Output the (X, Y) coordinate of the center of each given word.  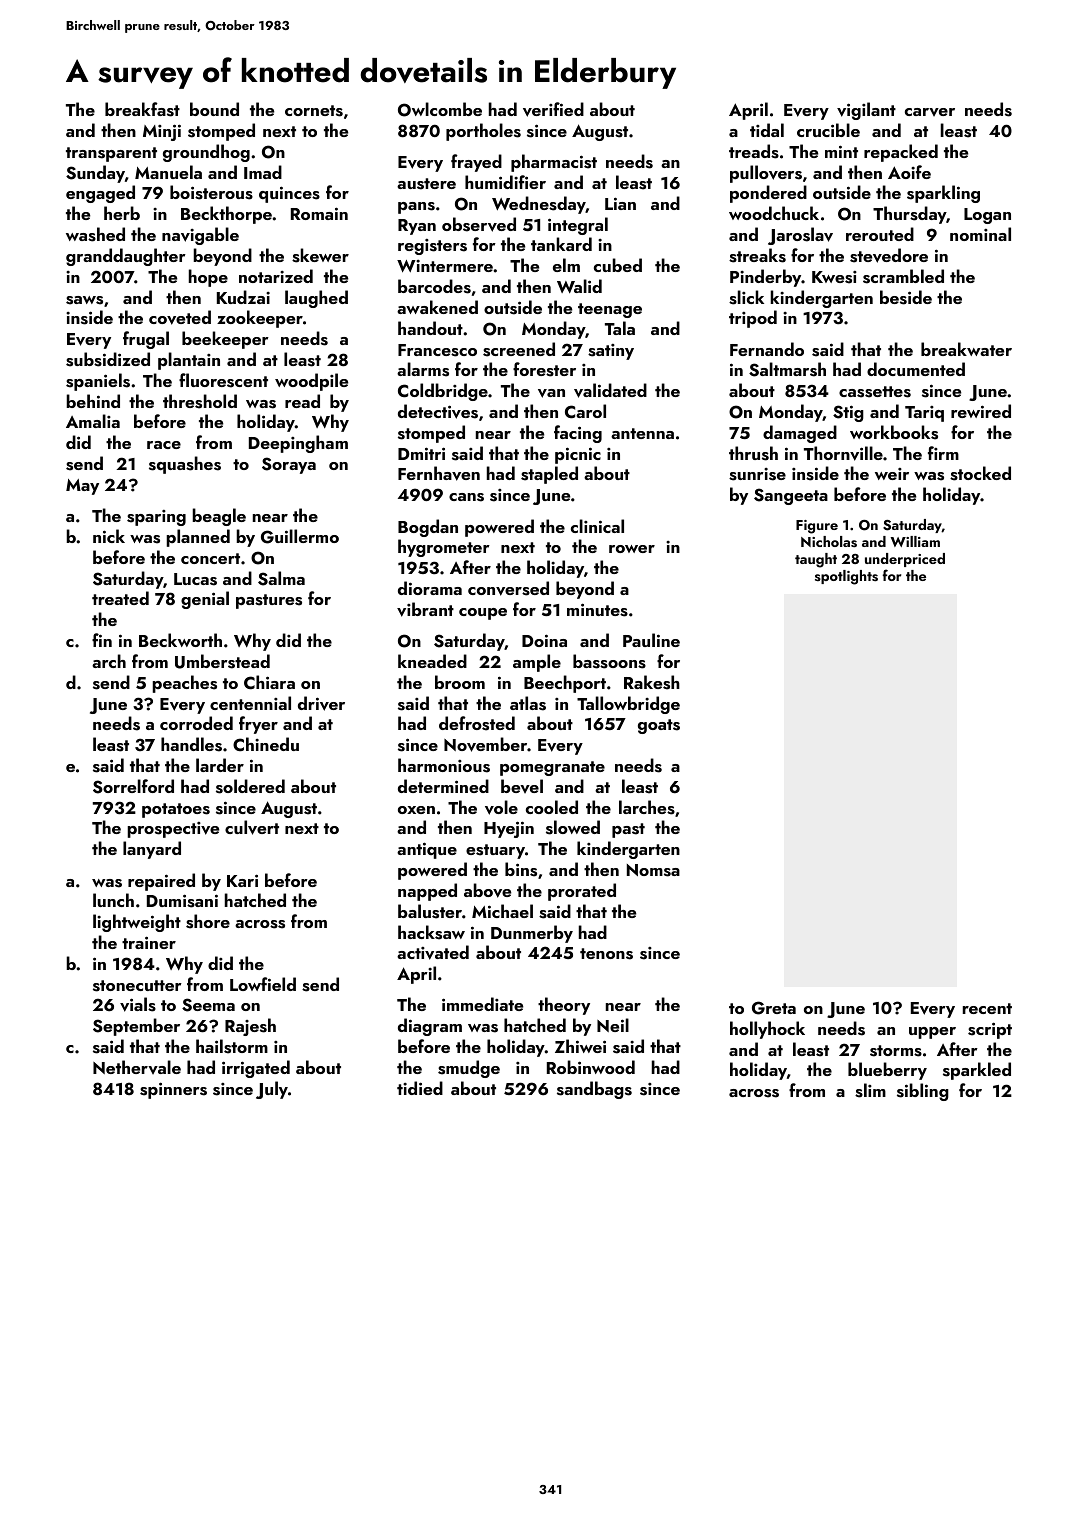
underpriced (905, 560)
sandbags (594, 1090)
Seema (208, 1005)
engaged (100, 194)
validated (610, 390)
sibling (923, 1092)
